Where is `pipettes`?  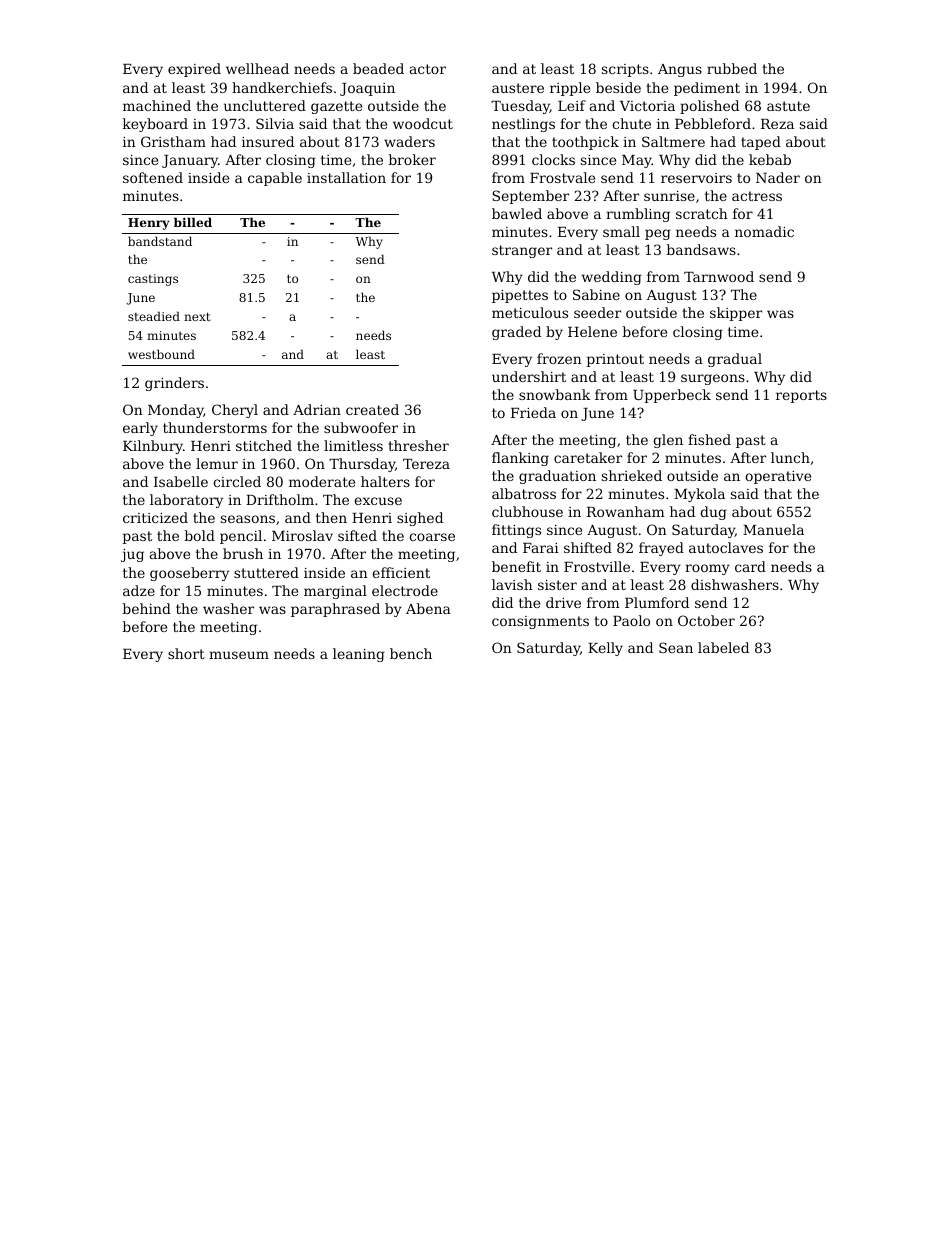
pipettes is located at coordinates (520, 296).
